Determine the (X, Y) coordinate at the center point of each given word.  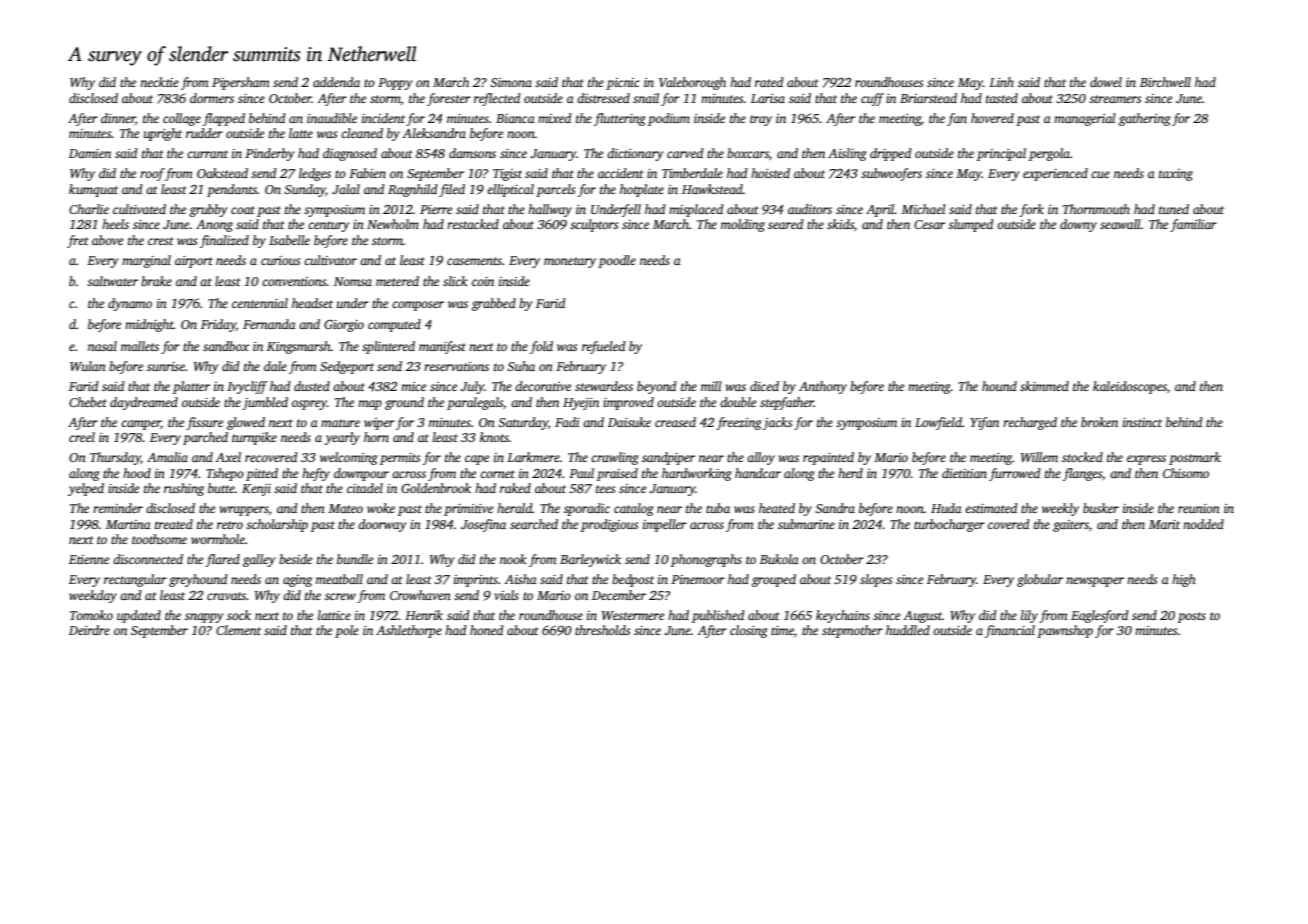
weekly (1060, 509)
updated (139, 616)
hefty (316, 474)
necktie (159, 82)
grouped (774, 580)
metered (397, 281)
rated (769, 82)
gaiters (1071, 526)
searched (534, 524)
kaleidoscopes (1130, 387)
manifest (442, 347)
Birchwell (1165, 82)
